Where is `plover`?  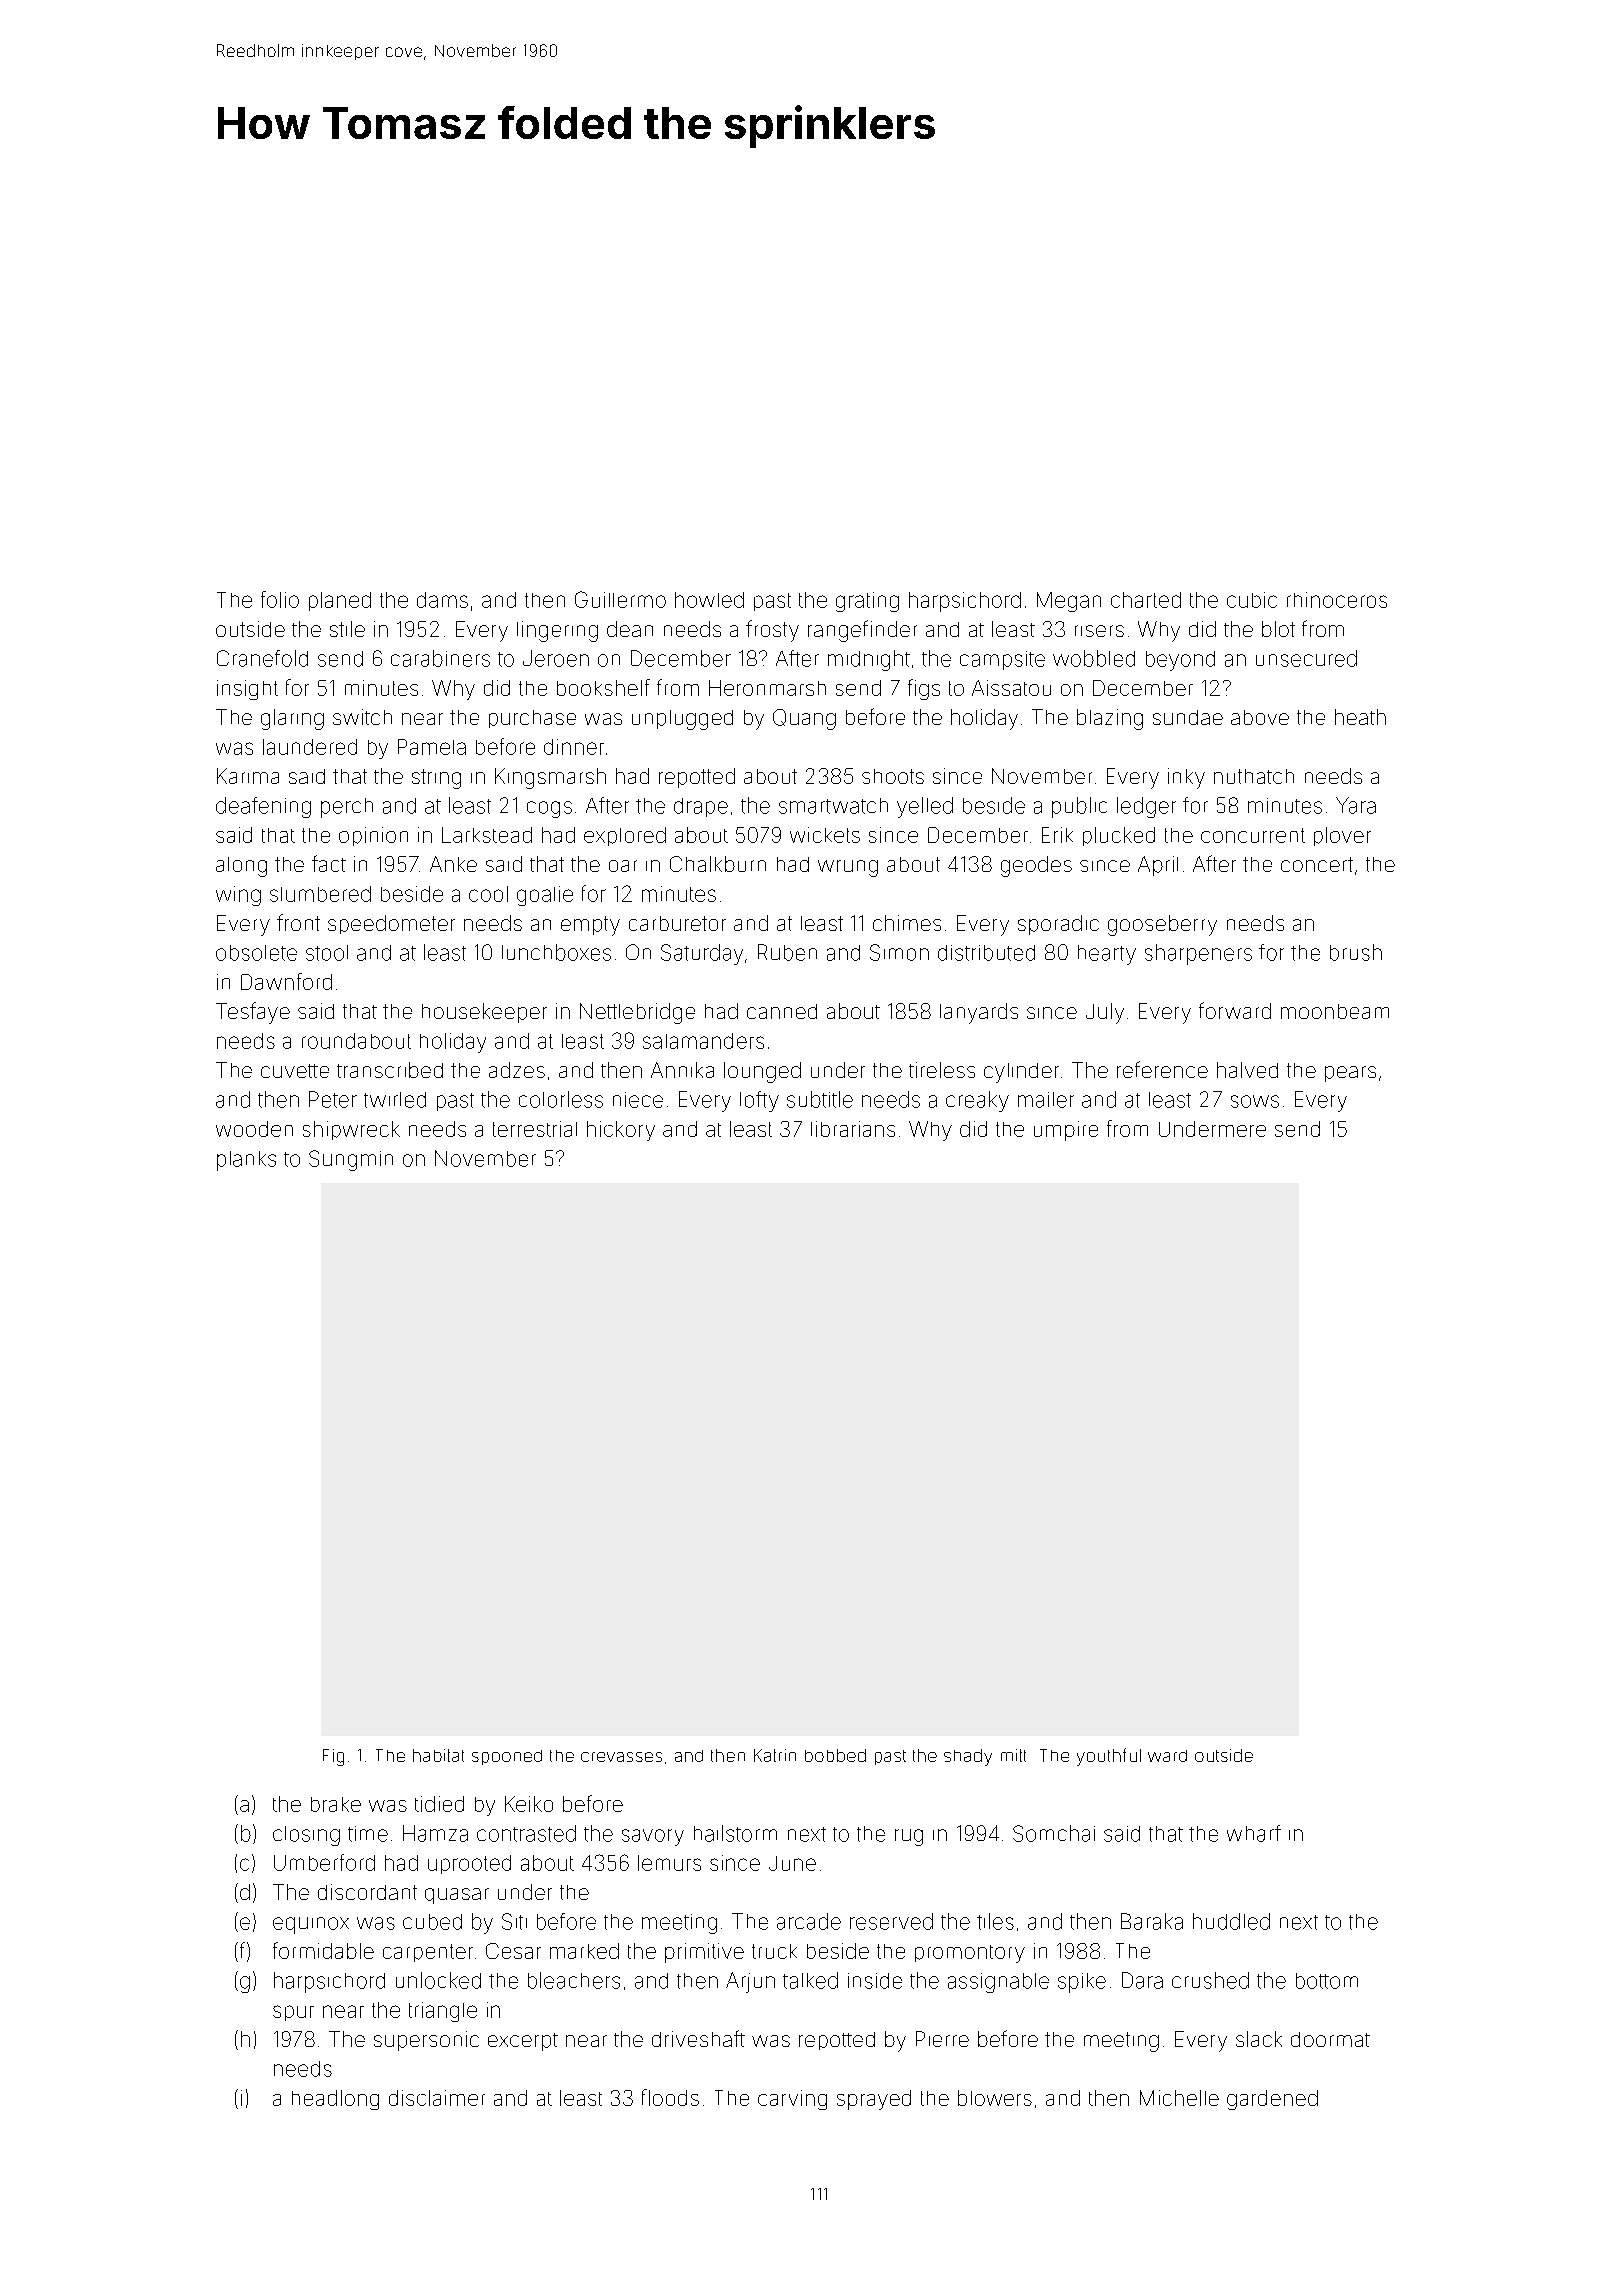 plover is located at coordinates (1342, 836).
